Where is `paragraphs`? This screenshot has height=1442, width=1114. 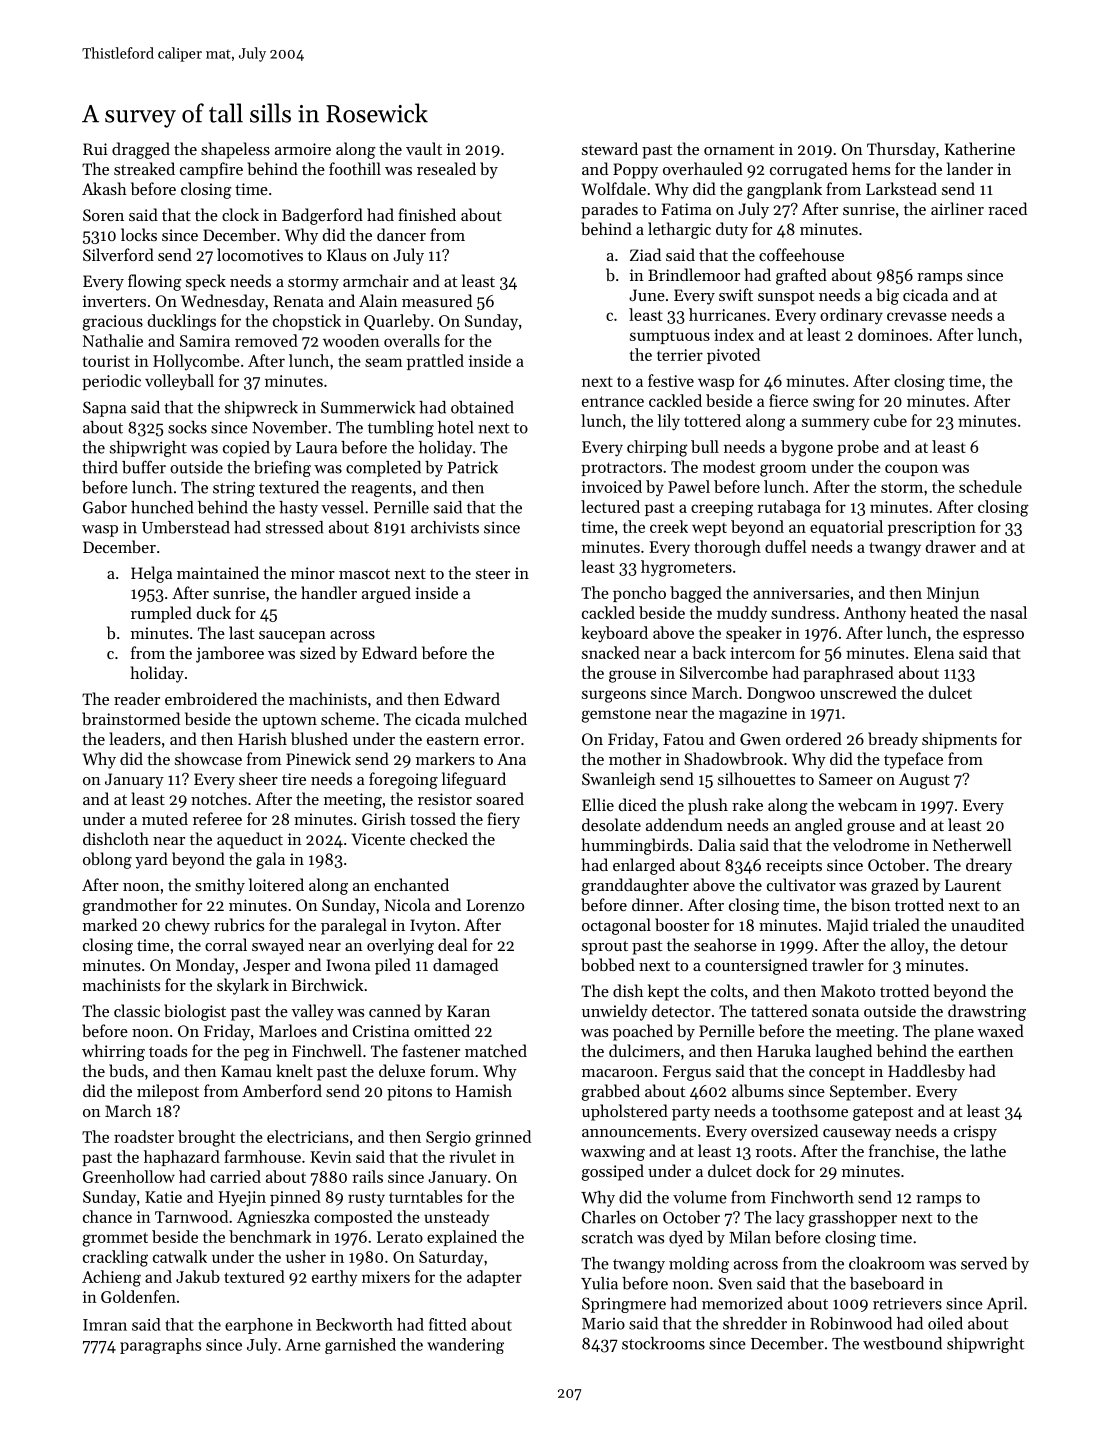 paragraphs is located at coordinates (160, 1346).
